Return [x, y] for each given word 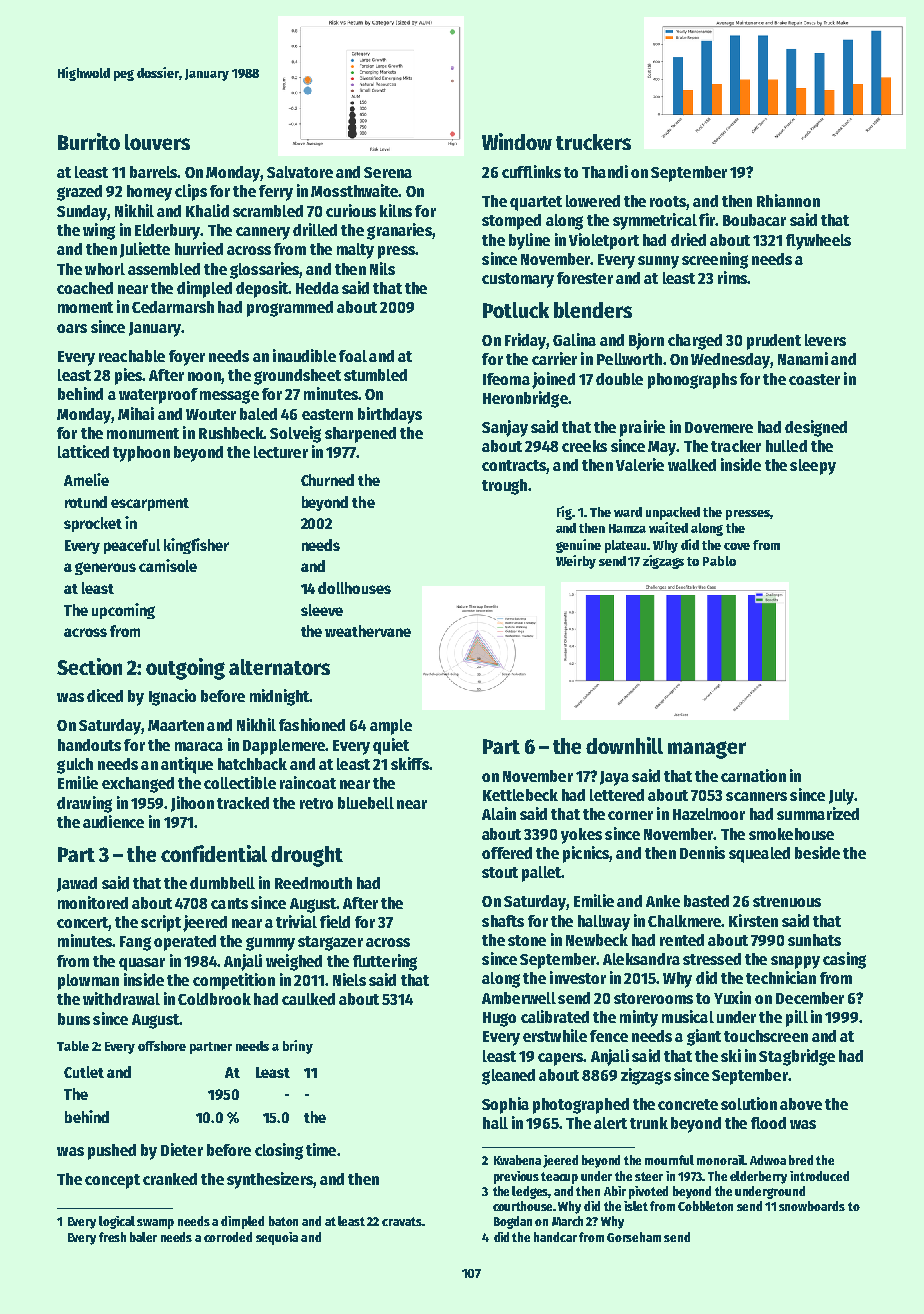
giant [704, 1037]
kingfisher [196, 546]
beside [817, 852]
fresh [112, 1237]
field [335, 921]
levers [825, 340]
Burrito [89, 141]
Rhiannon [788, 200]
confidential [214, 853]
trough [504, 487]
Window [517, 141]
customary [518, 280]
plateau [626, 546]
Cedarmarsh [173, 307]
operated [185, 943]
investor [578, 977]
